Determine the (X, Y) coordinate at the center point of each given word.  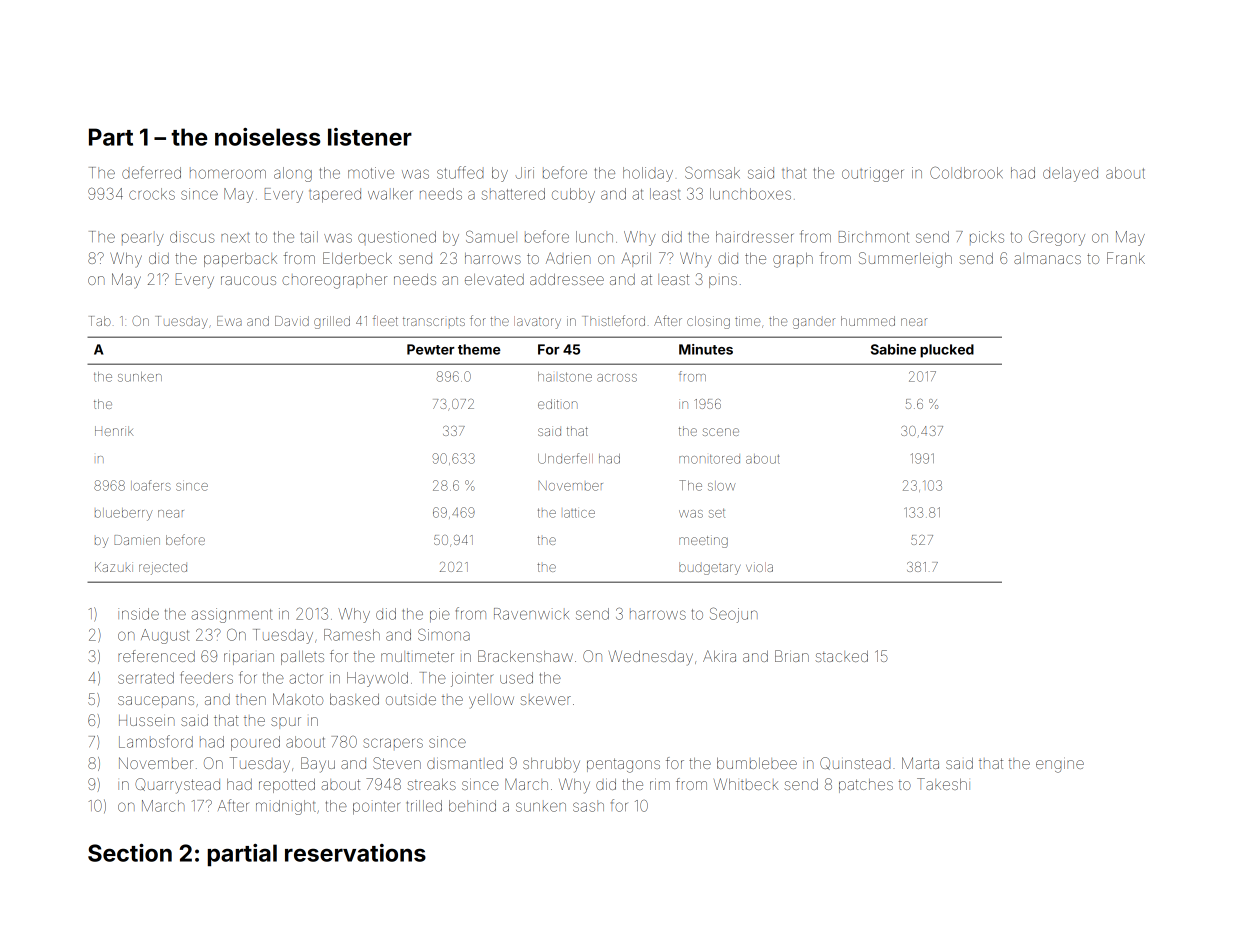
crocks (152, 194)
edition (557, 404)
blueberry (124, 514)
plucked (947, 351)
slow (721, 486)
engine (1060, 766)
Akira (719, 656)
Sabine (893, 349)
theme (479, 349)
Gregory (1057, 238)
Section (130, 853)
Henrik (114, 431)
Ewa (229, 321)
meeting (703, 542)
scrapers (393, 743)
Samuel (491, 236)
